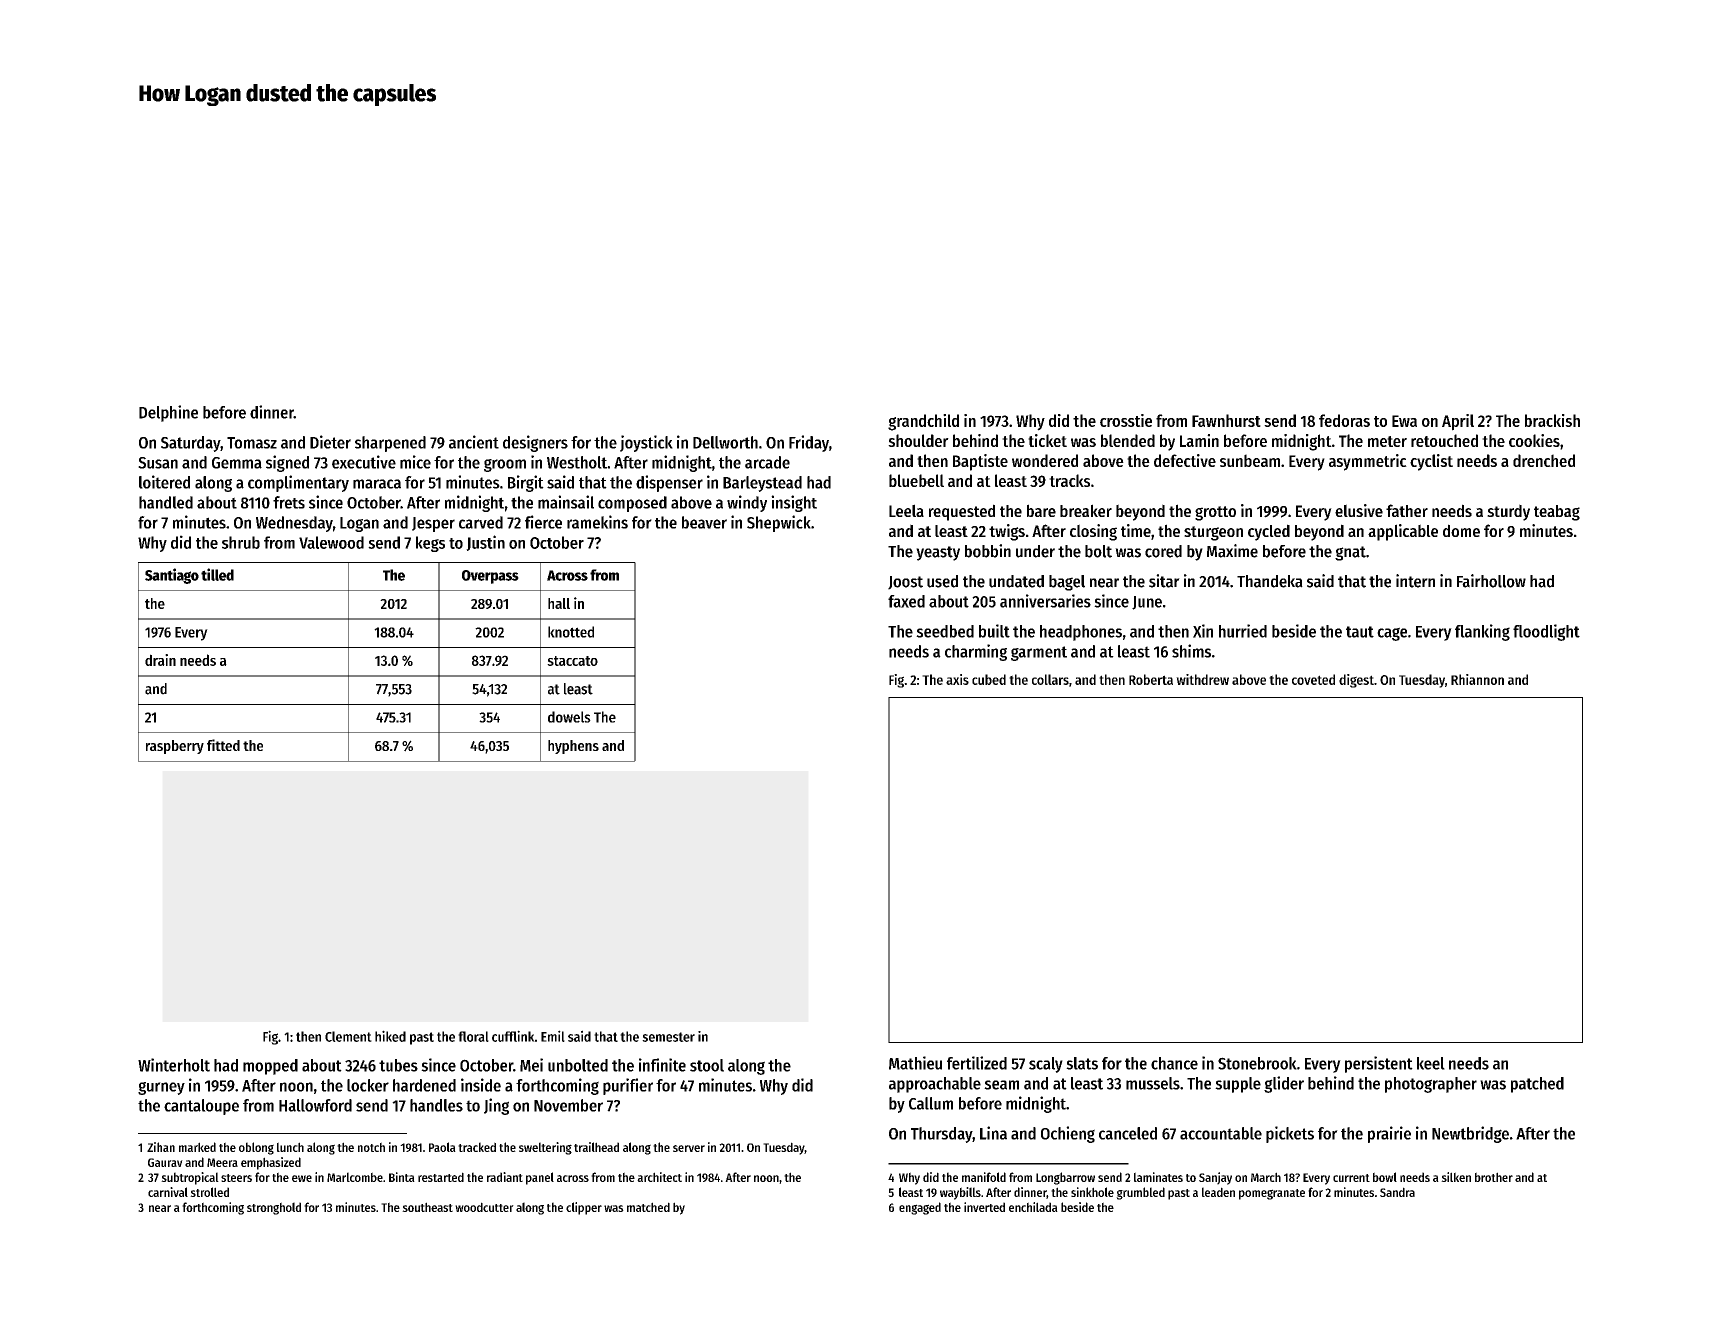 Image resolution: width=1721 pixels, height=1330 pixels. I want to click on Shepwick, so click(779, 523).
